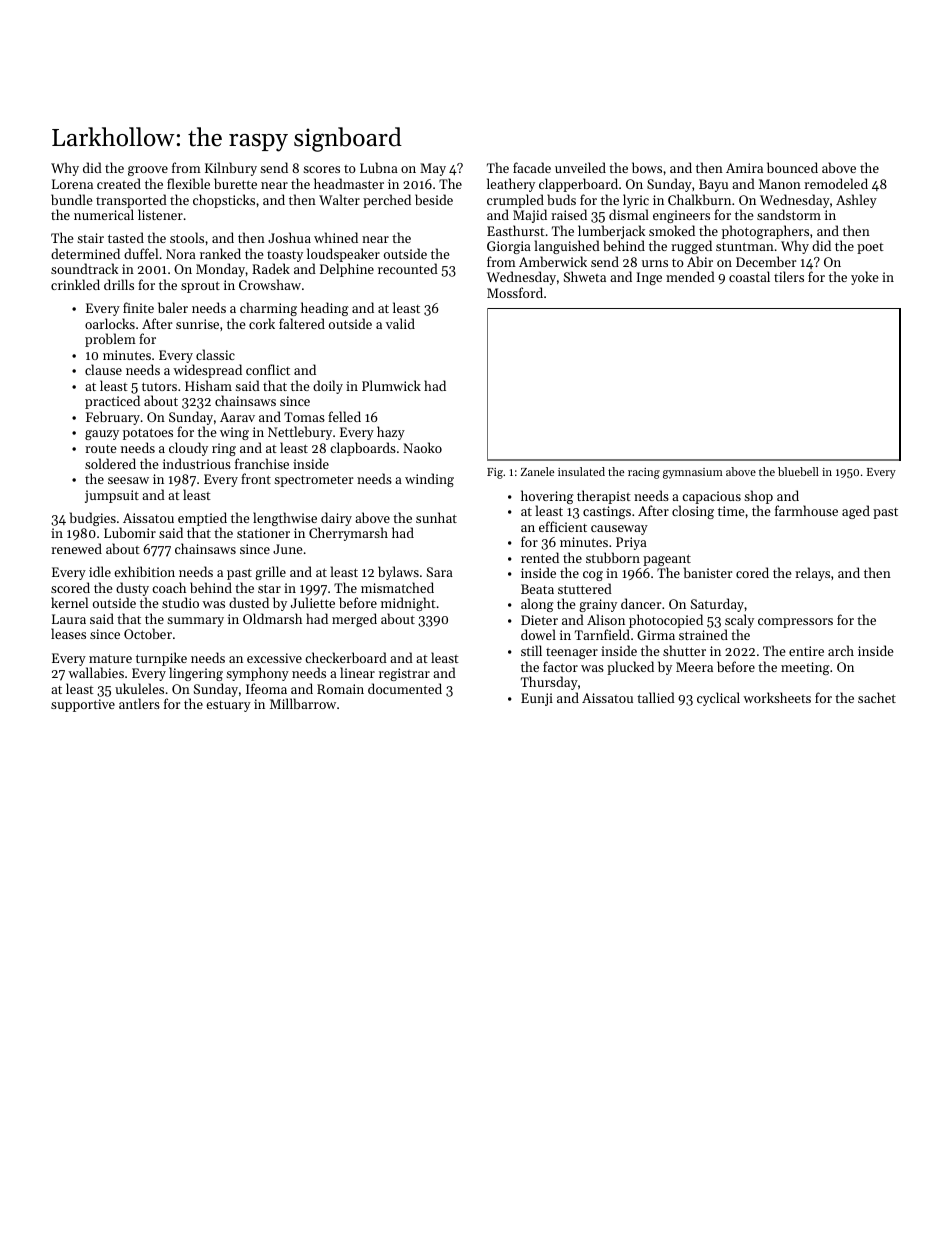 The height and width of the document is (1233, 952). I want to click on Dieter, so click(539, 620).
